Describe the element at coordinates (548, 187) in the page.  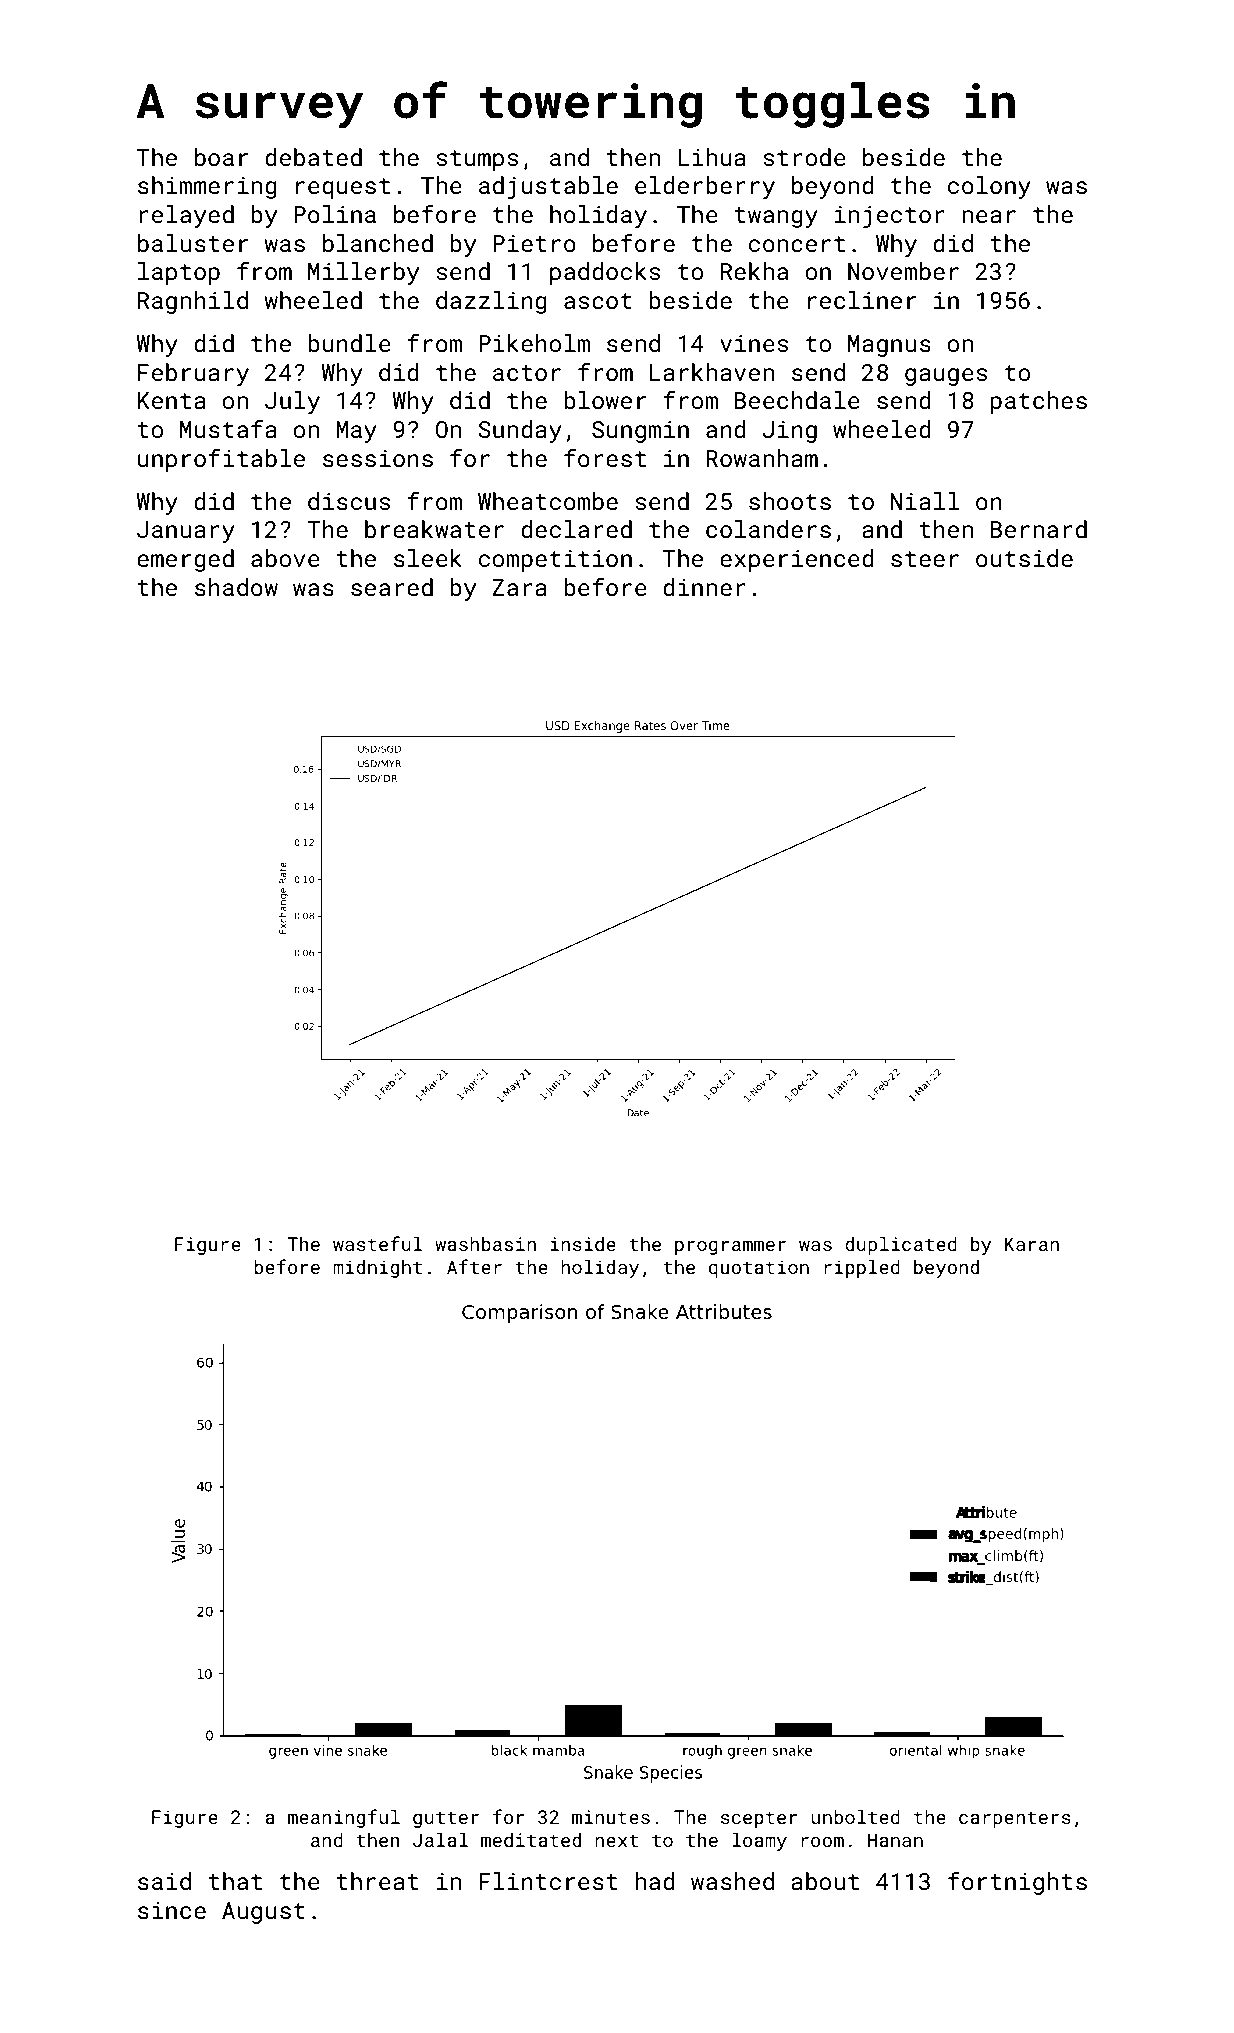
I see `adjustable` at that location.
